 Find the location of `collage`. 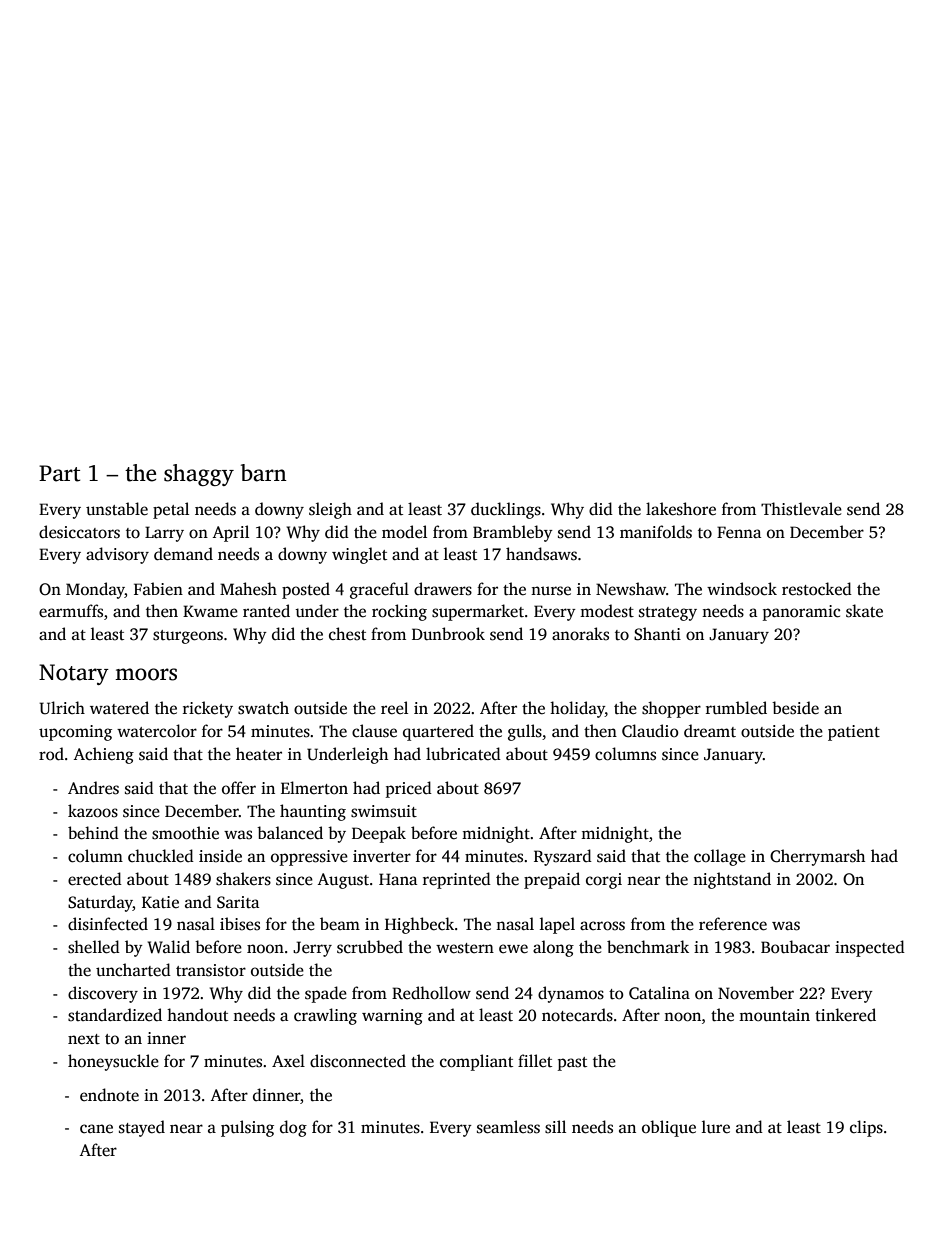

collage is located at coordinates (720, 857).
